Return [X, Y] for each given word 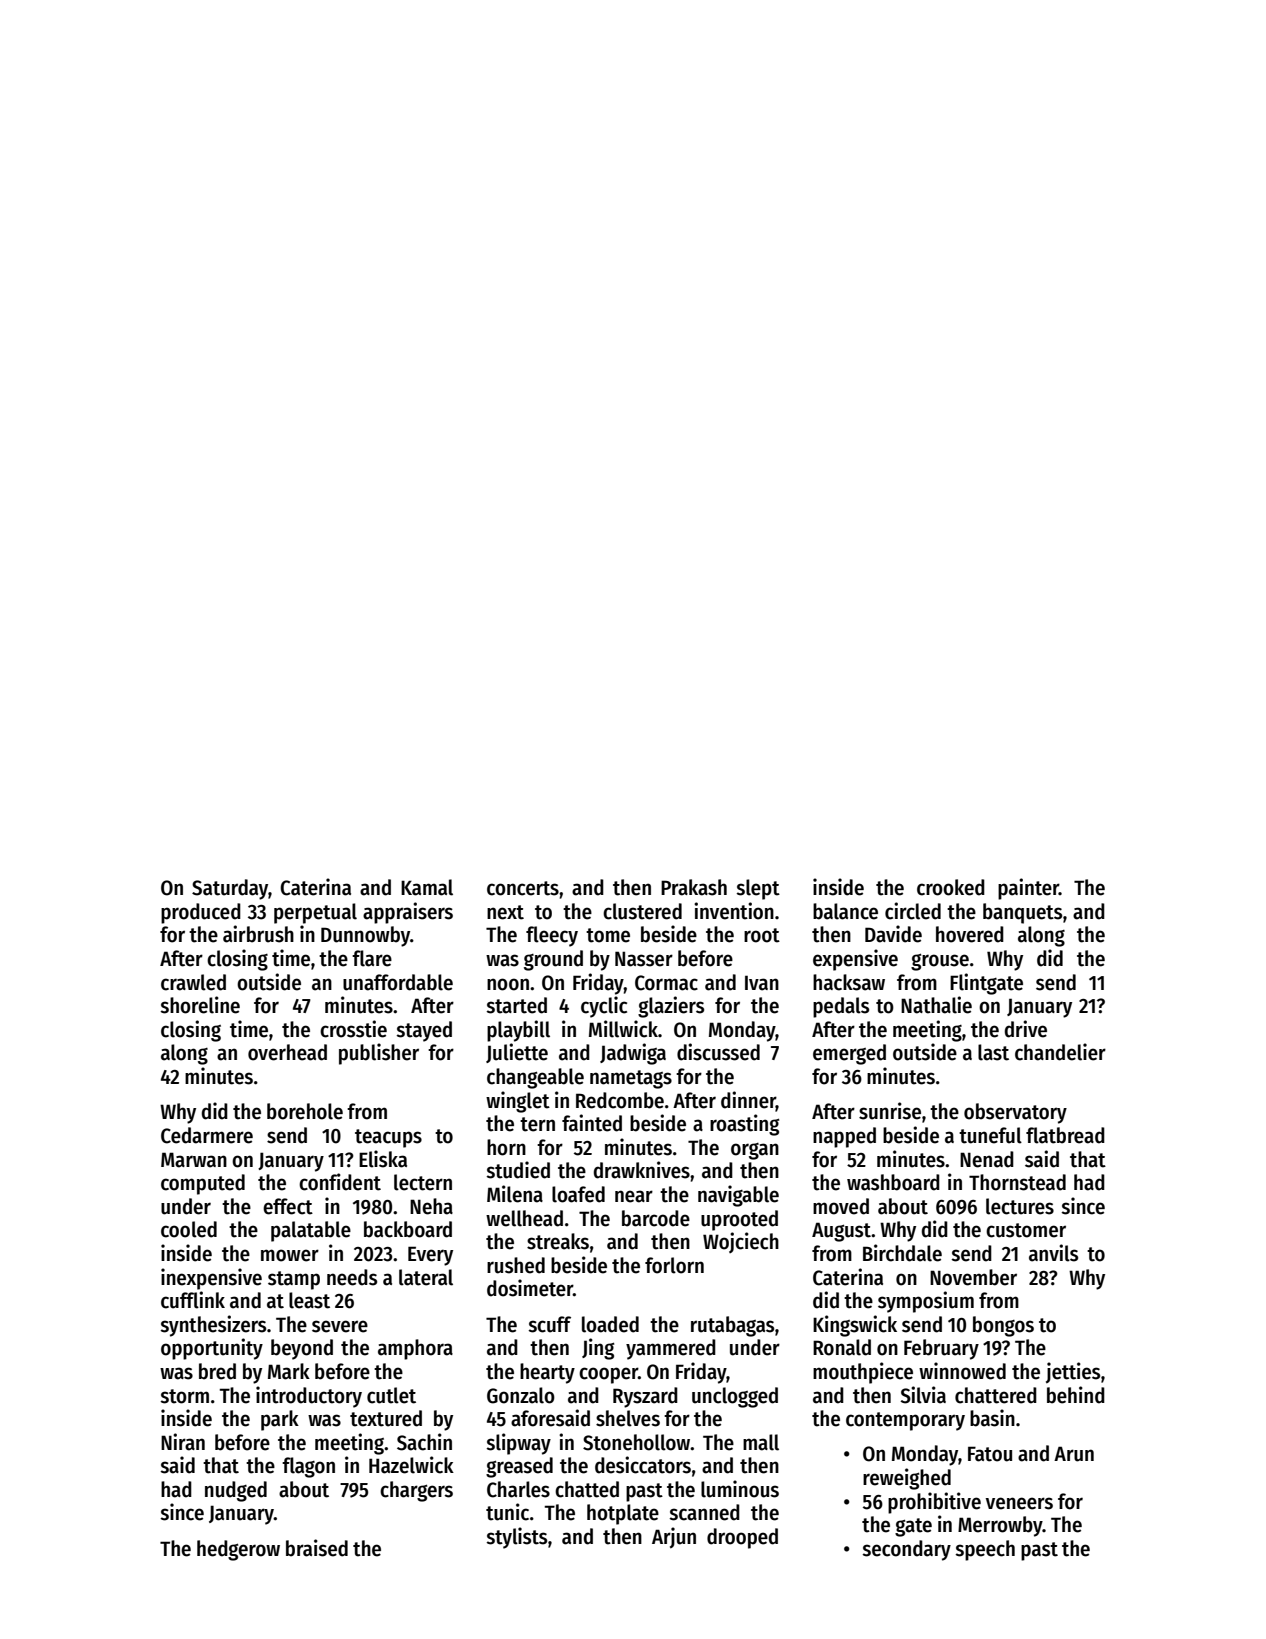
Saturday [230, 889]
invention [734, 911]
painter [1028, 889]
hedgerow [238, 1550]
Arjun [674, 1538]
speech [985, 1550]
